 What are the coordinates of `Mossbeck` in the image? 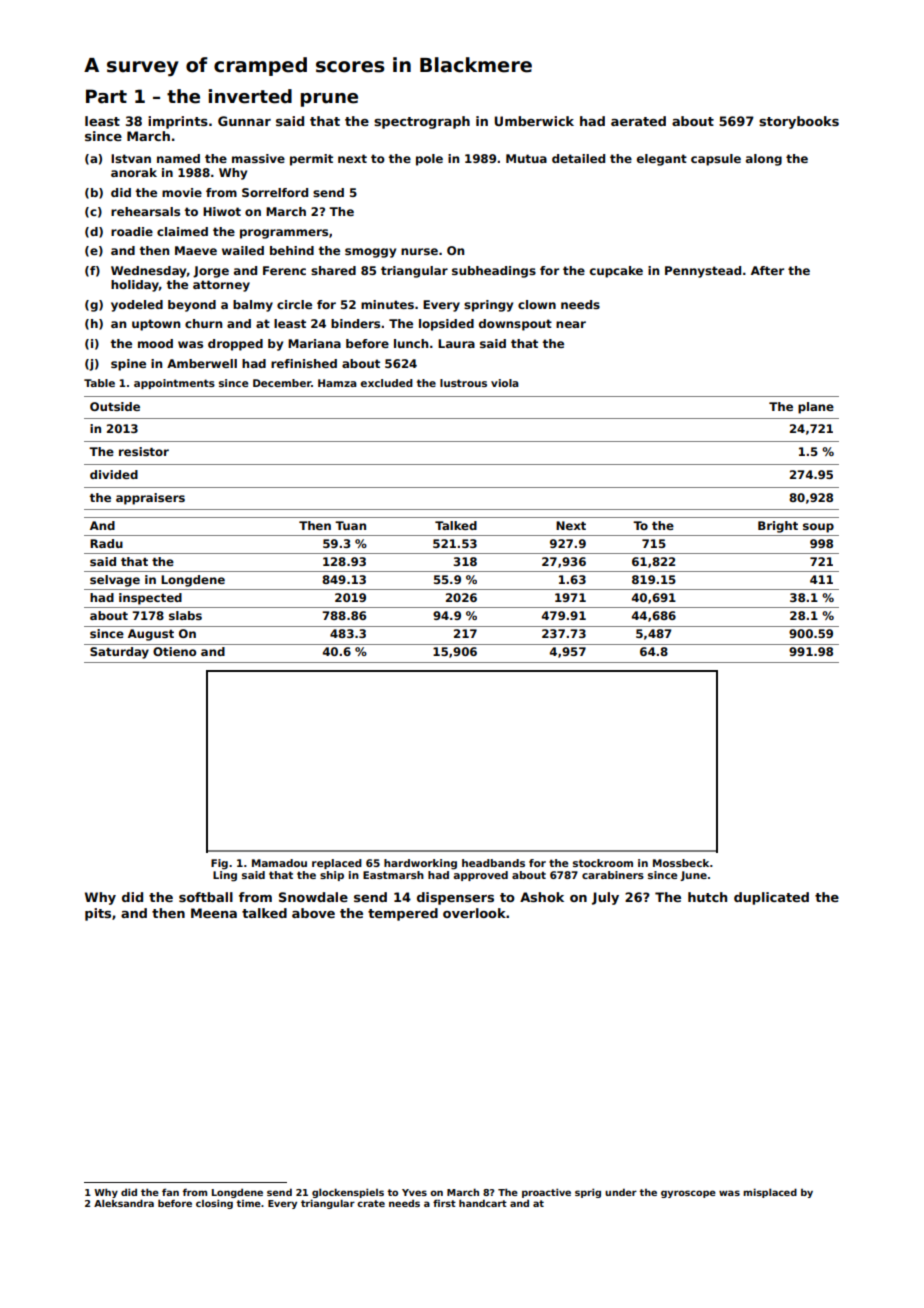 It's located at (681, 863).
